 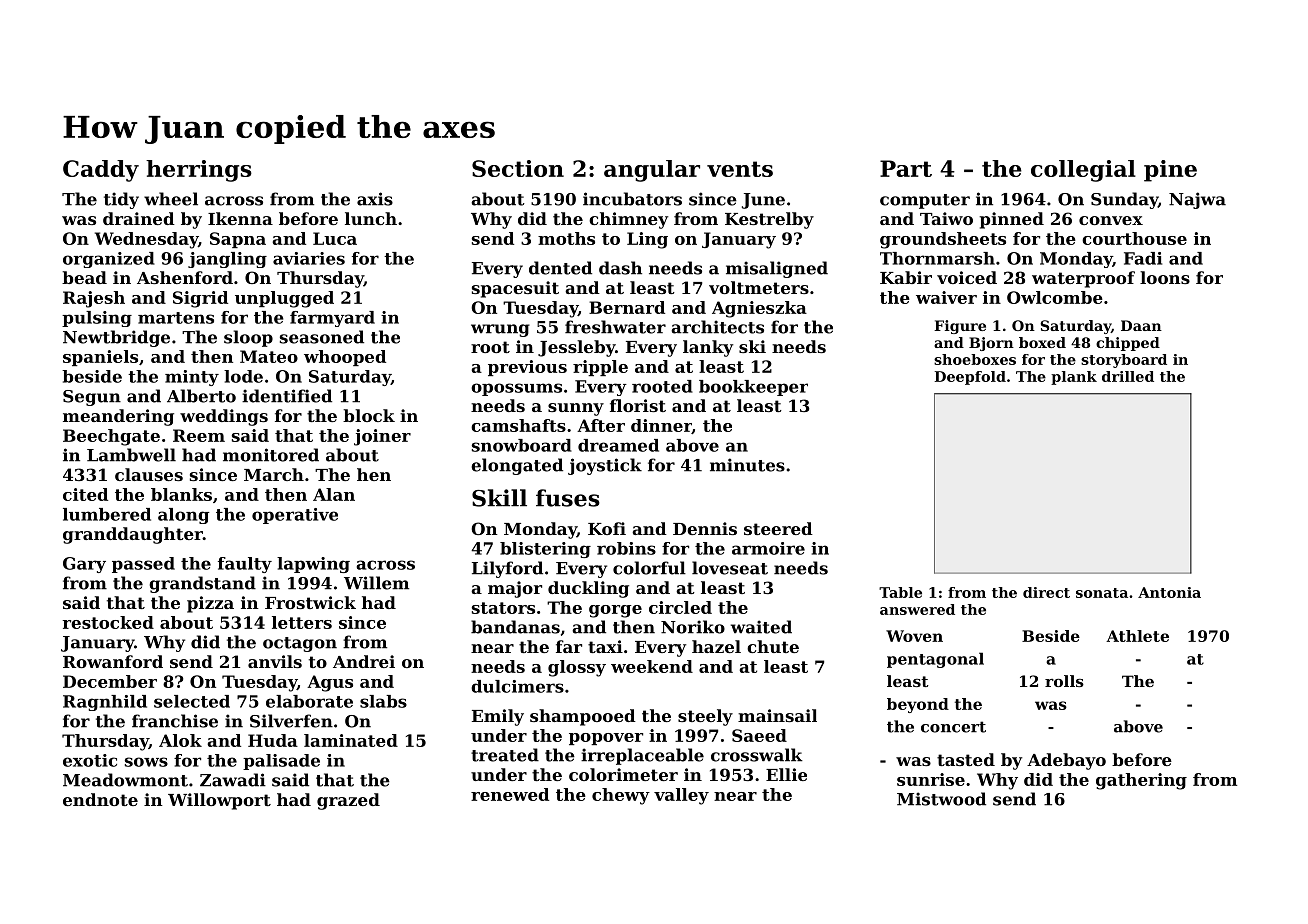 I want to click on grazed, so click(x=348, y=801).
